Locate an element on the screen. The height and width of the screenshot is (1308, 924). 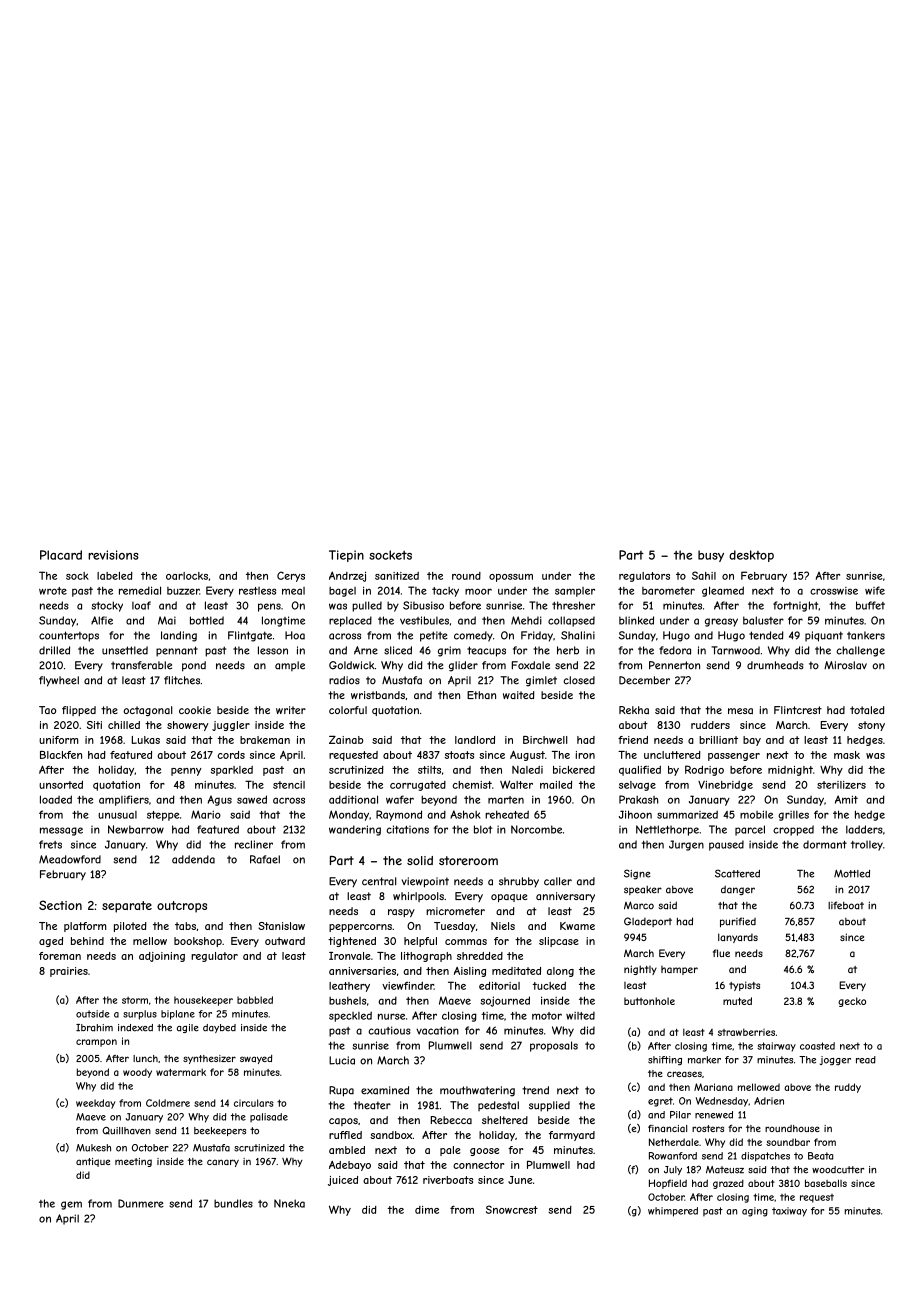
Dunmere is located at coordinates (141, 1203).
